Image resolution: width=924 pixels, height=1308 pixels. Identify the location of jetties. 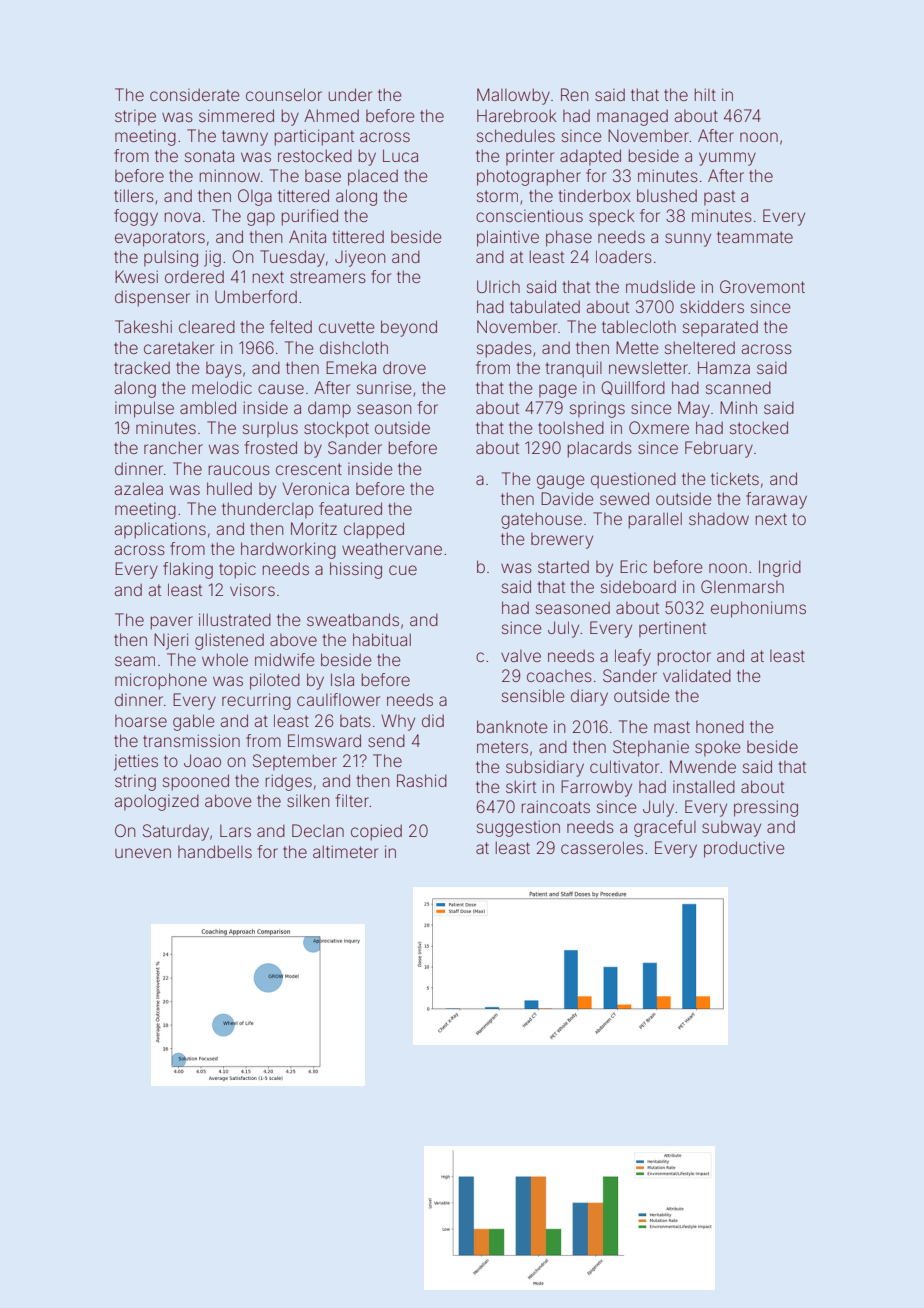
(136, 762).
